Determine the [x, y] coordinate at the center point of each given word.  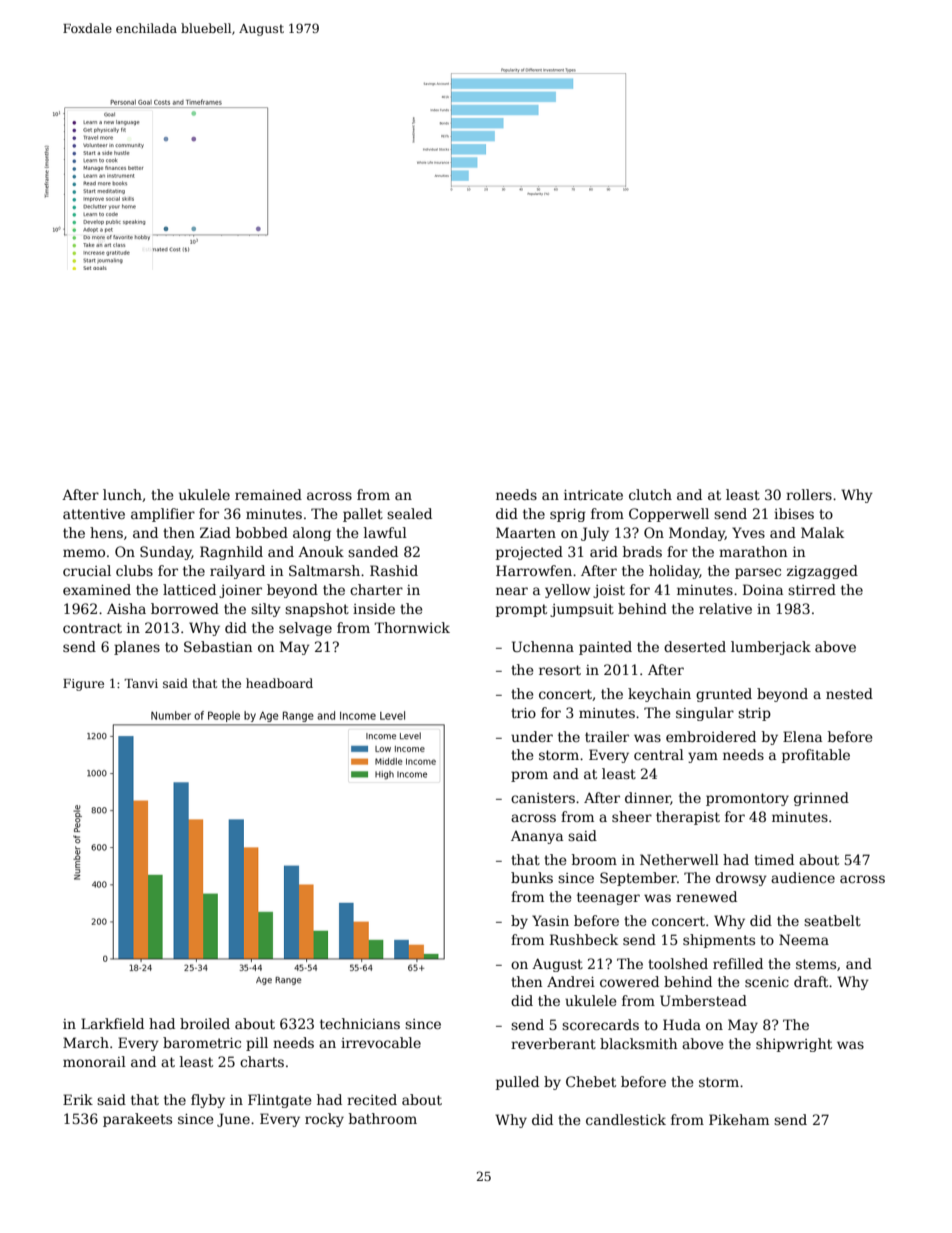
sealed [409, 513]
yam [703, 757]
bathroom [383, 1118]
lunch [122, 494]
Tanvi [141, 683]
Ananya [537, 837]
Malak [822, 532]
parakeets [137, 1120]
